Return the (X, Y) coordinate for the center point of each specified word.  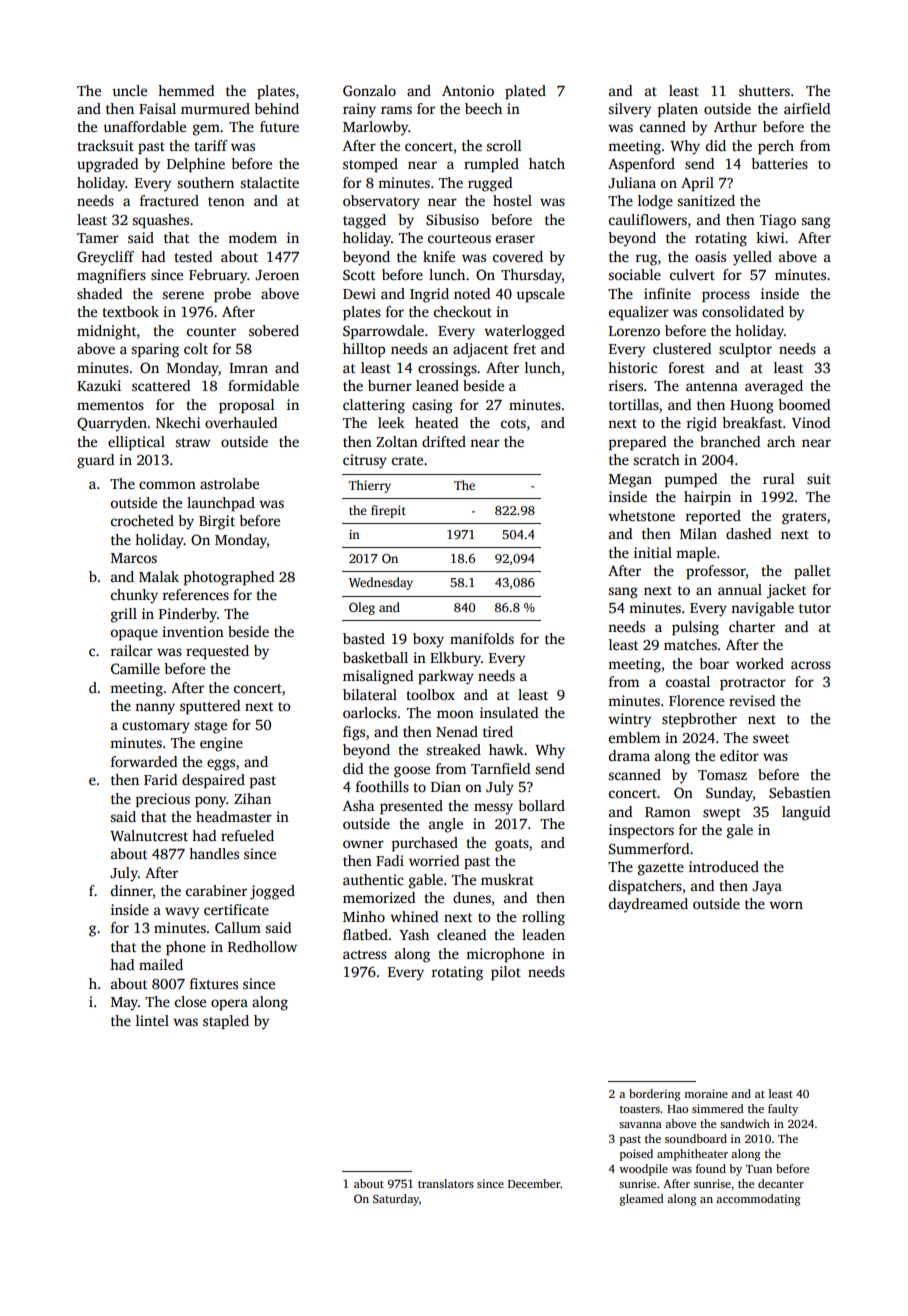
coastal (688, 681)
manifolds (482, 638)
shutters (764, 90)
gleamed (642, 1200)
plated (525, 92)
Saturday (396, 1200)
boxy (428, 640)
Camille (135, 668)
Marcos (134, 558)
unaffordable (144, 126)
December (534, 1183)
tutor (815, 608)
